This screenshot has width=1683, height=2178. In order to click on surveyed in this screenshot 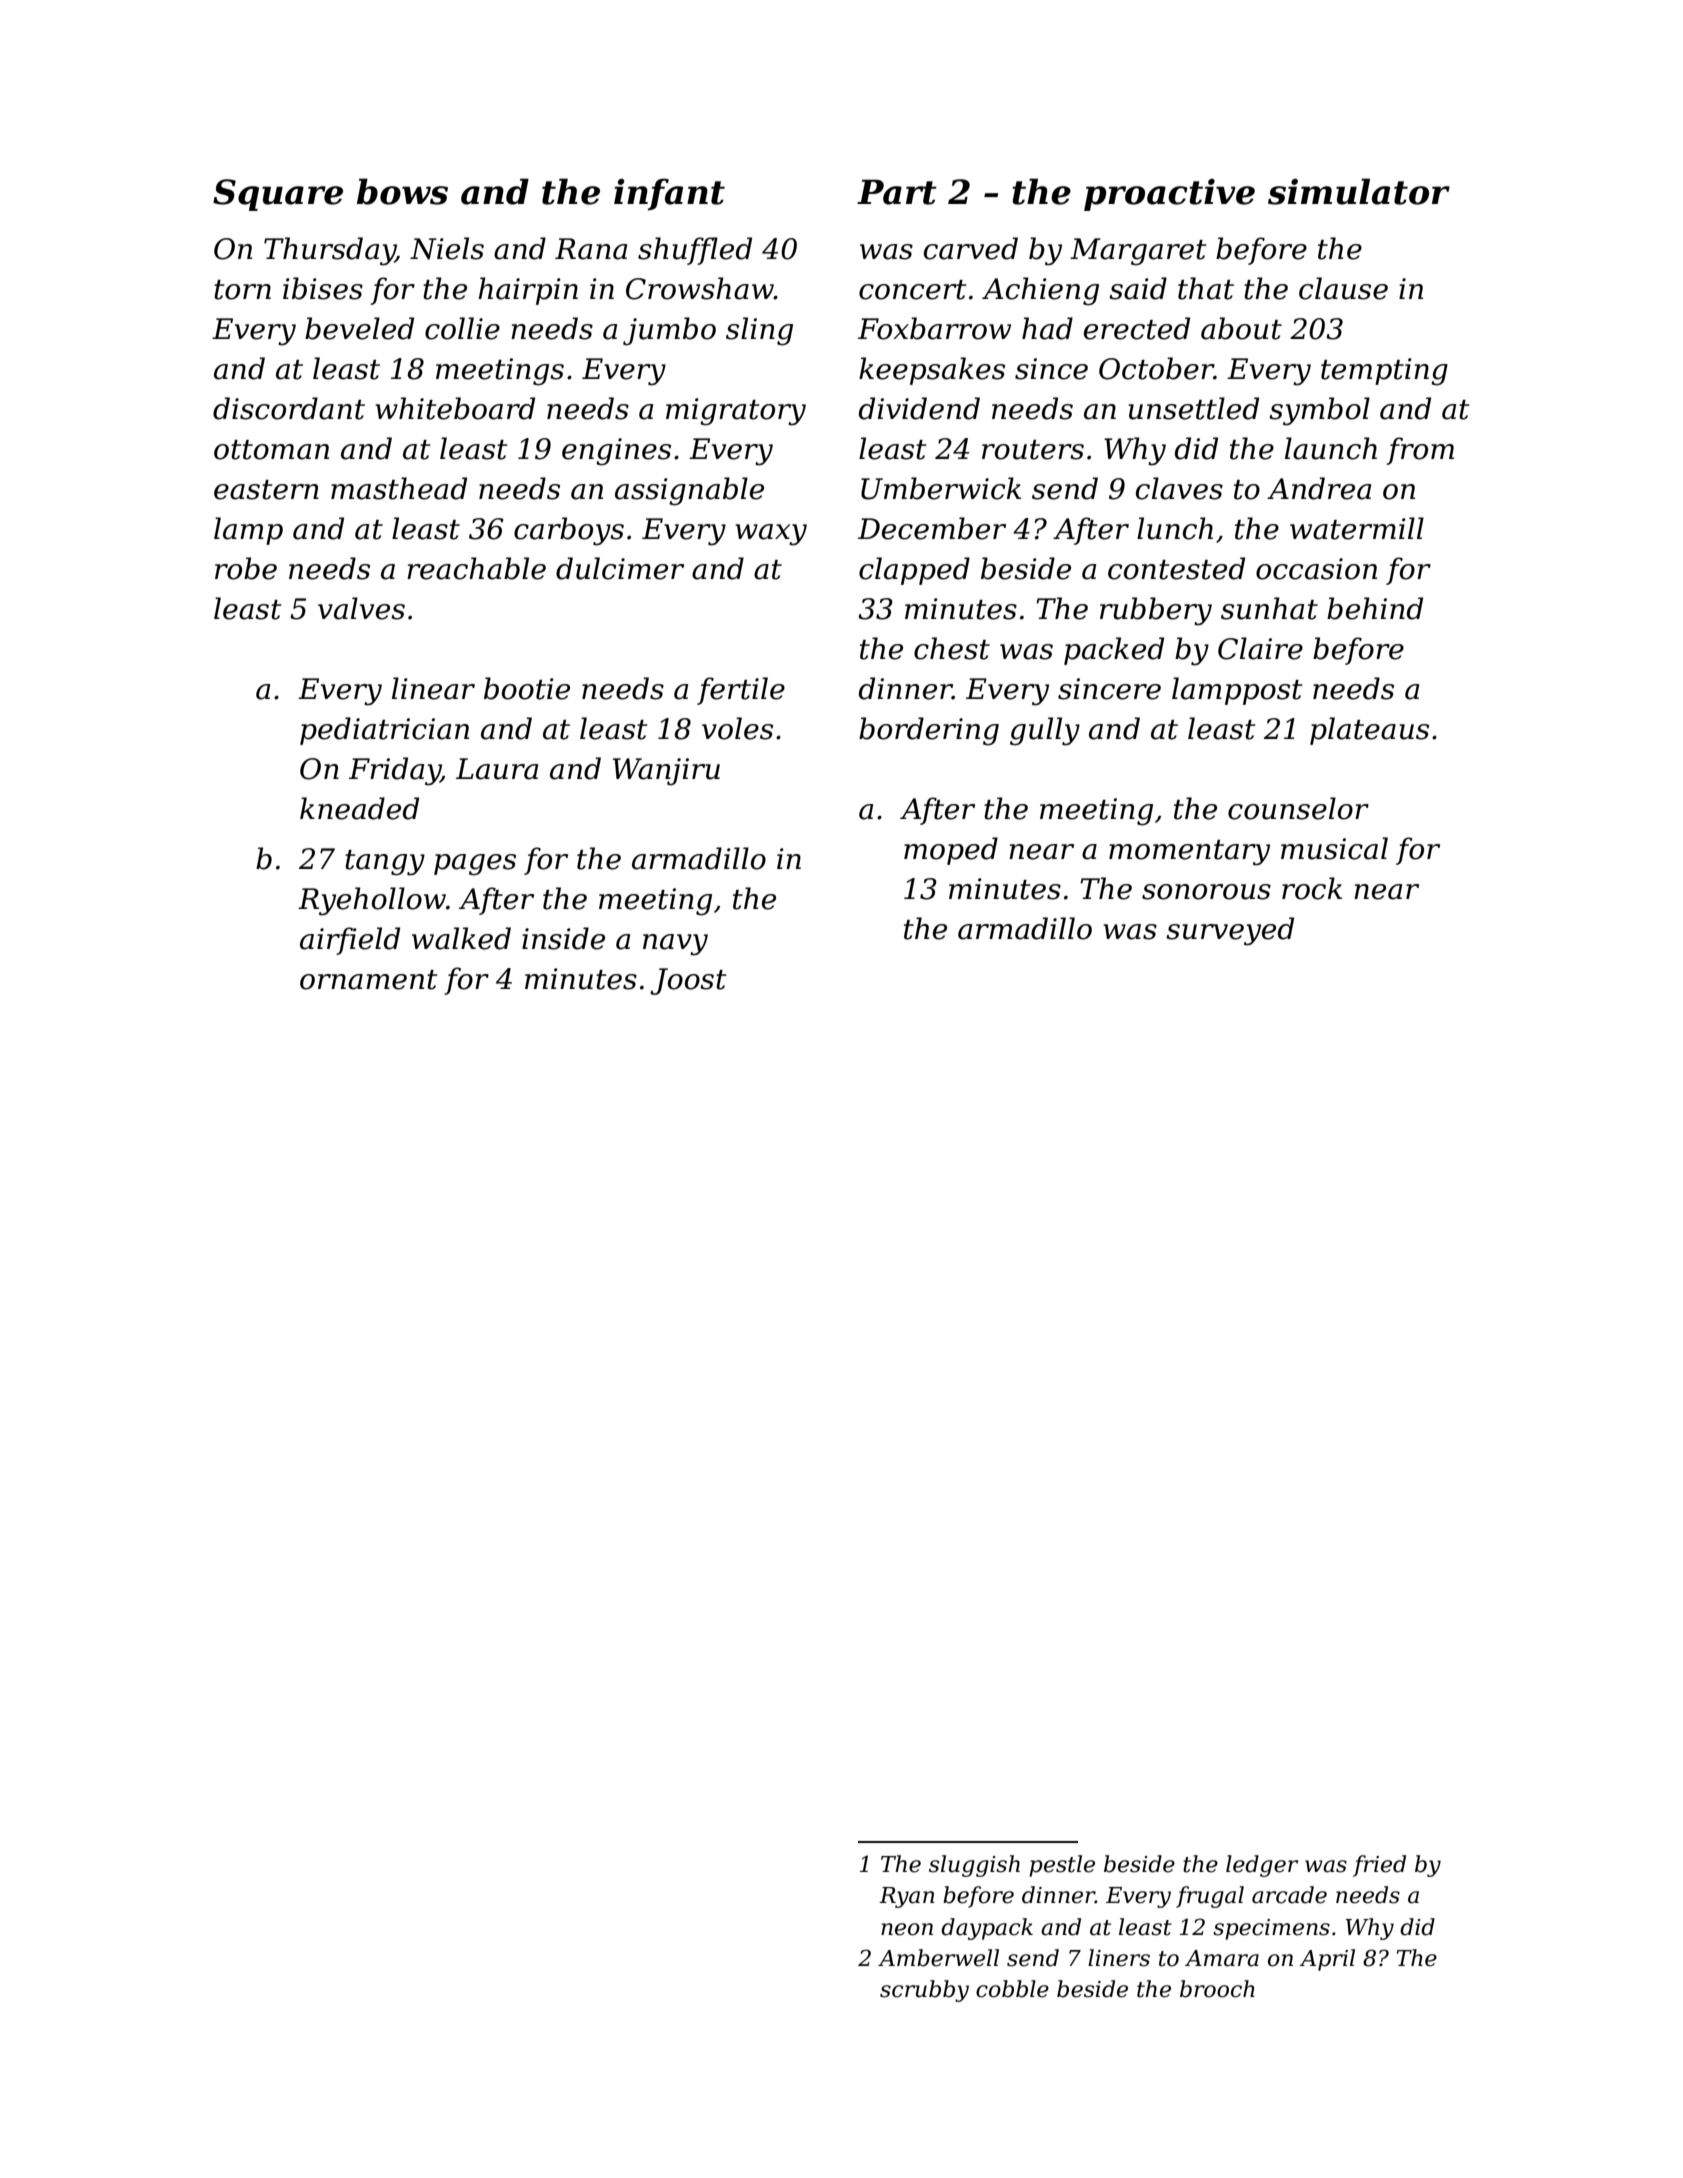, I will do `click(1230, 931)`.
